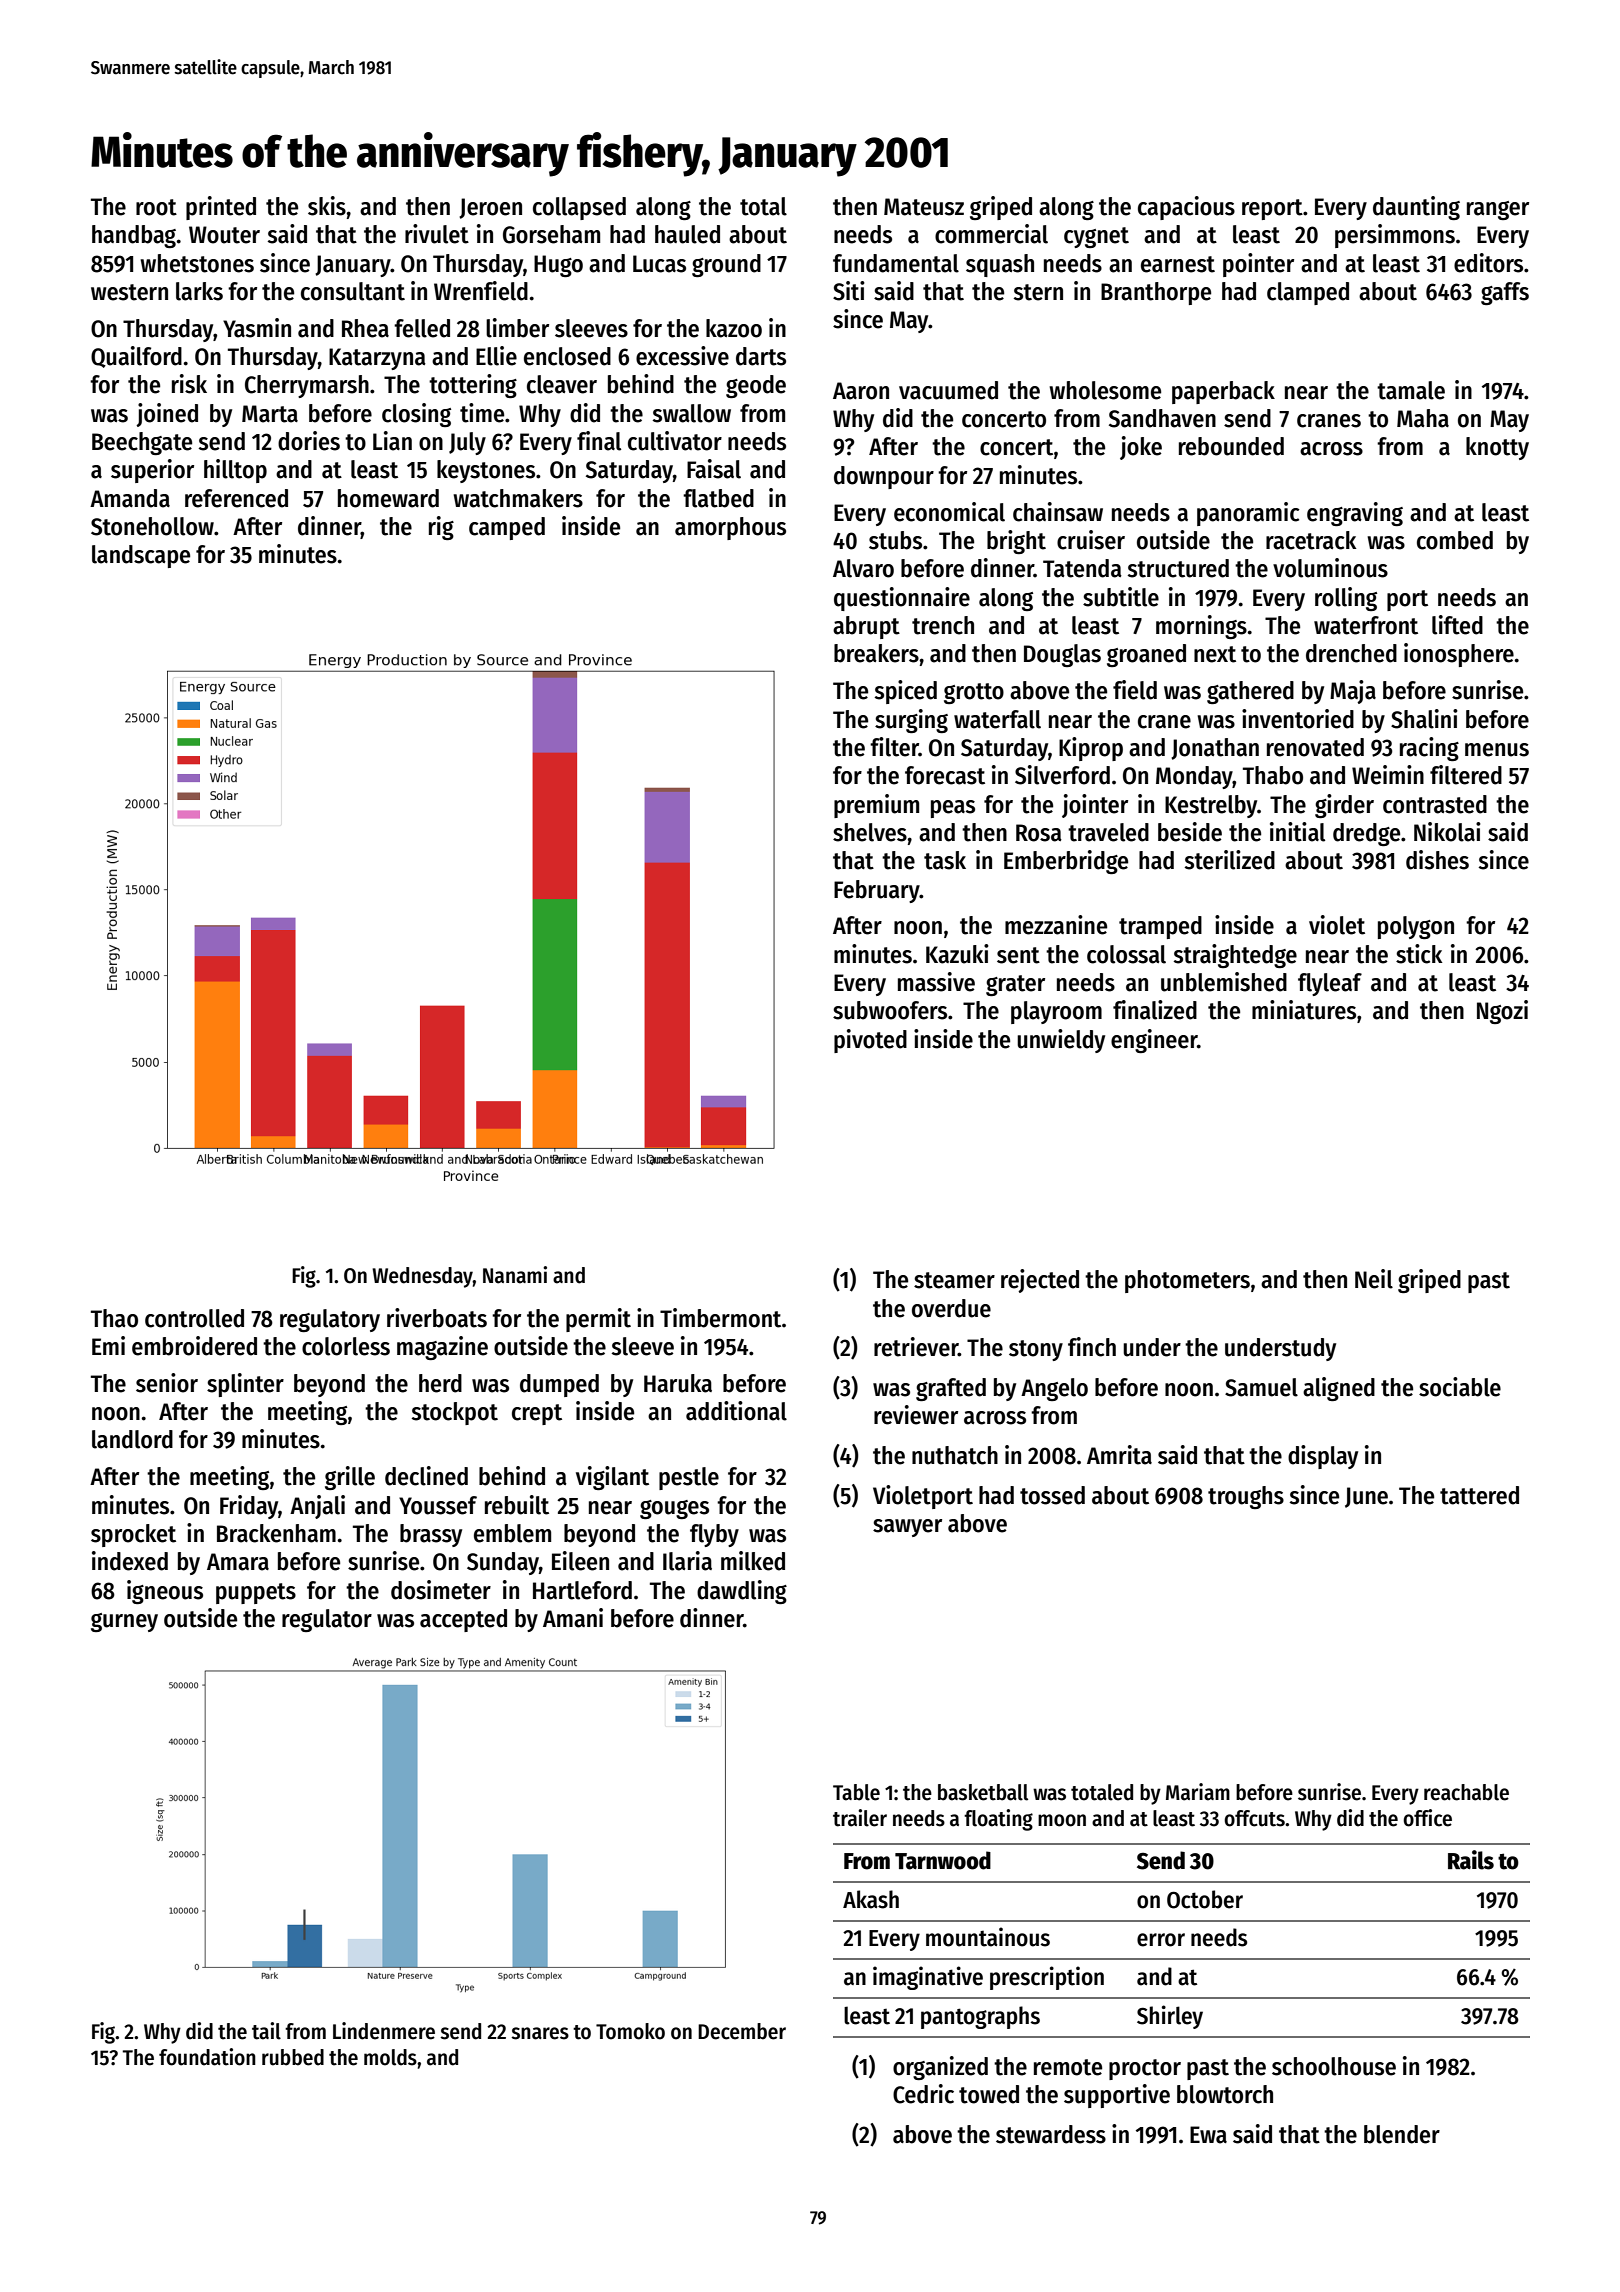 Image resolution: width=1620 pixels, height=2292 pixels. Describe the element at coordinates (124, 1622) in the screenshot. I see `gurney` at that location.
